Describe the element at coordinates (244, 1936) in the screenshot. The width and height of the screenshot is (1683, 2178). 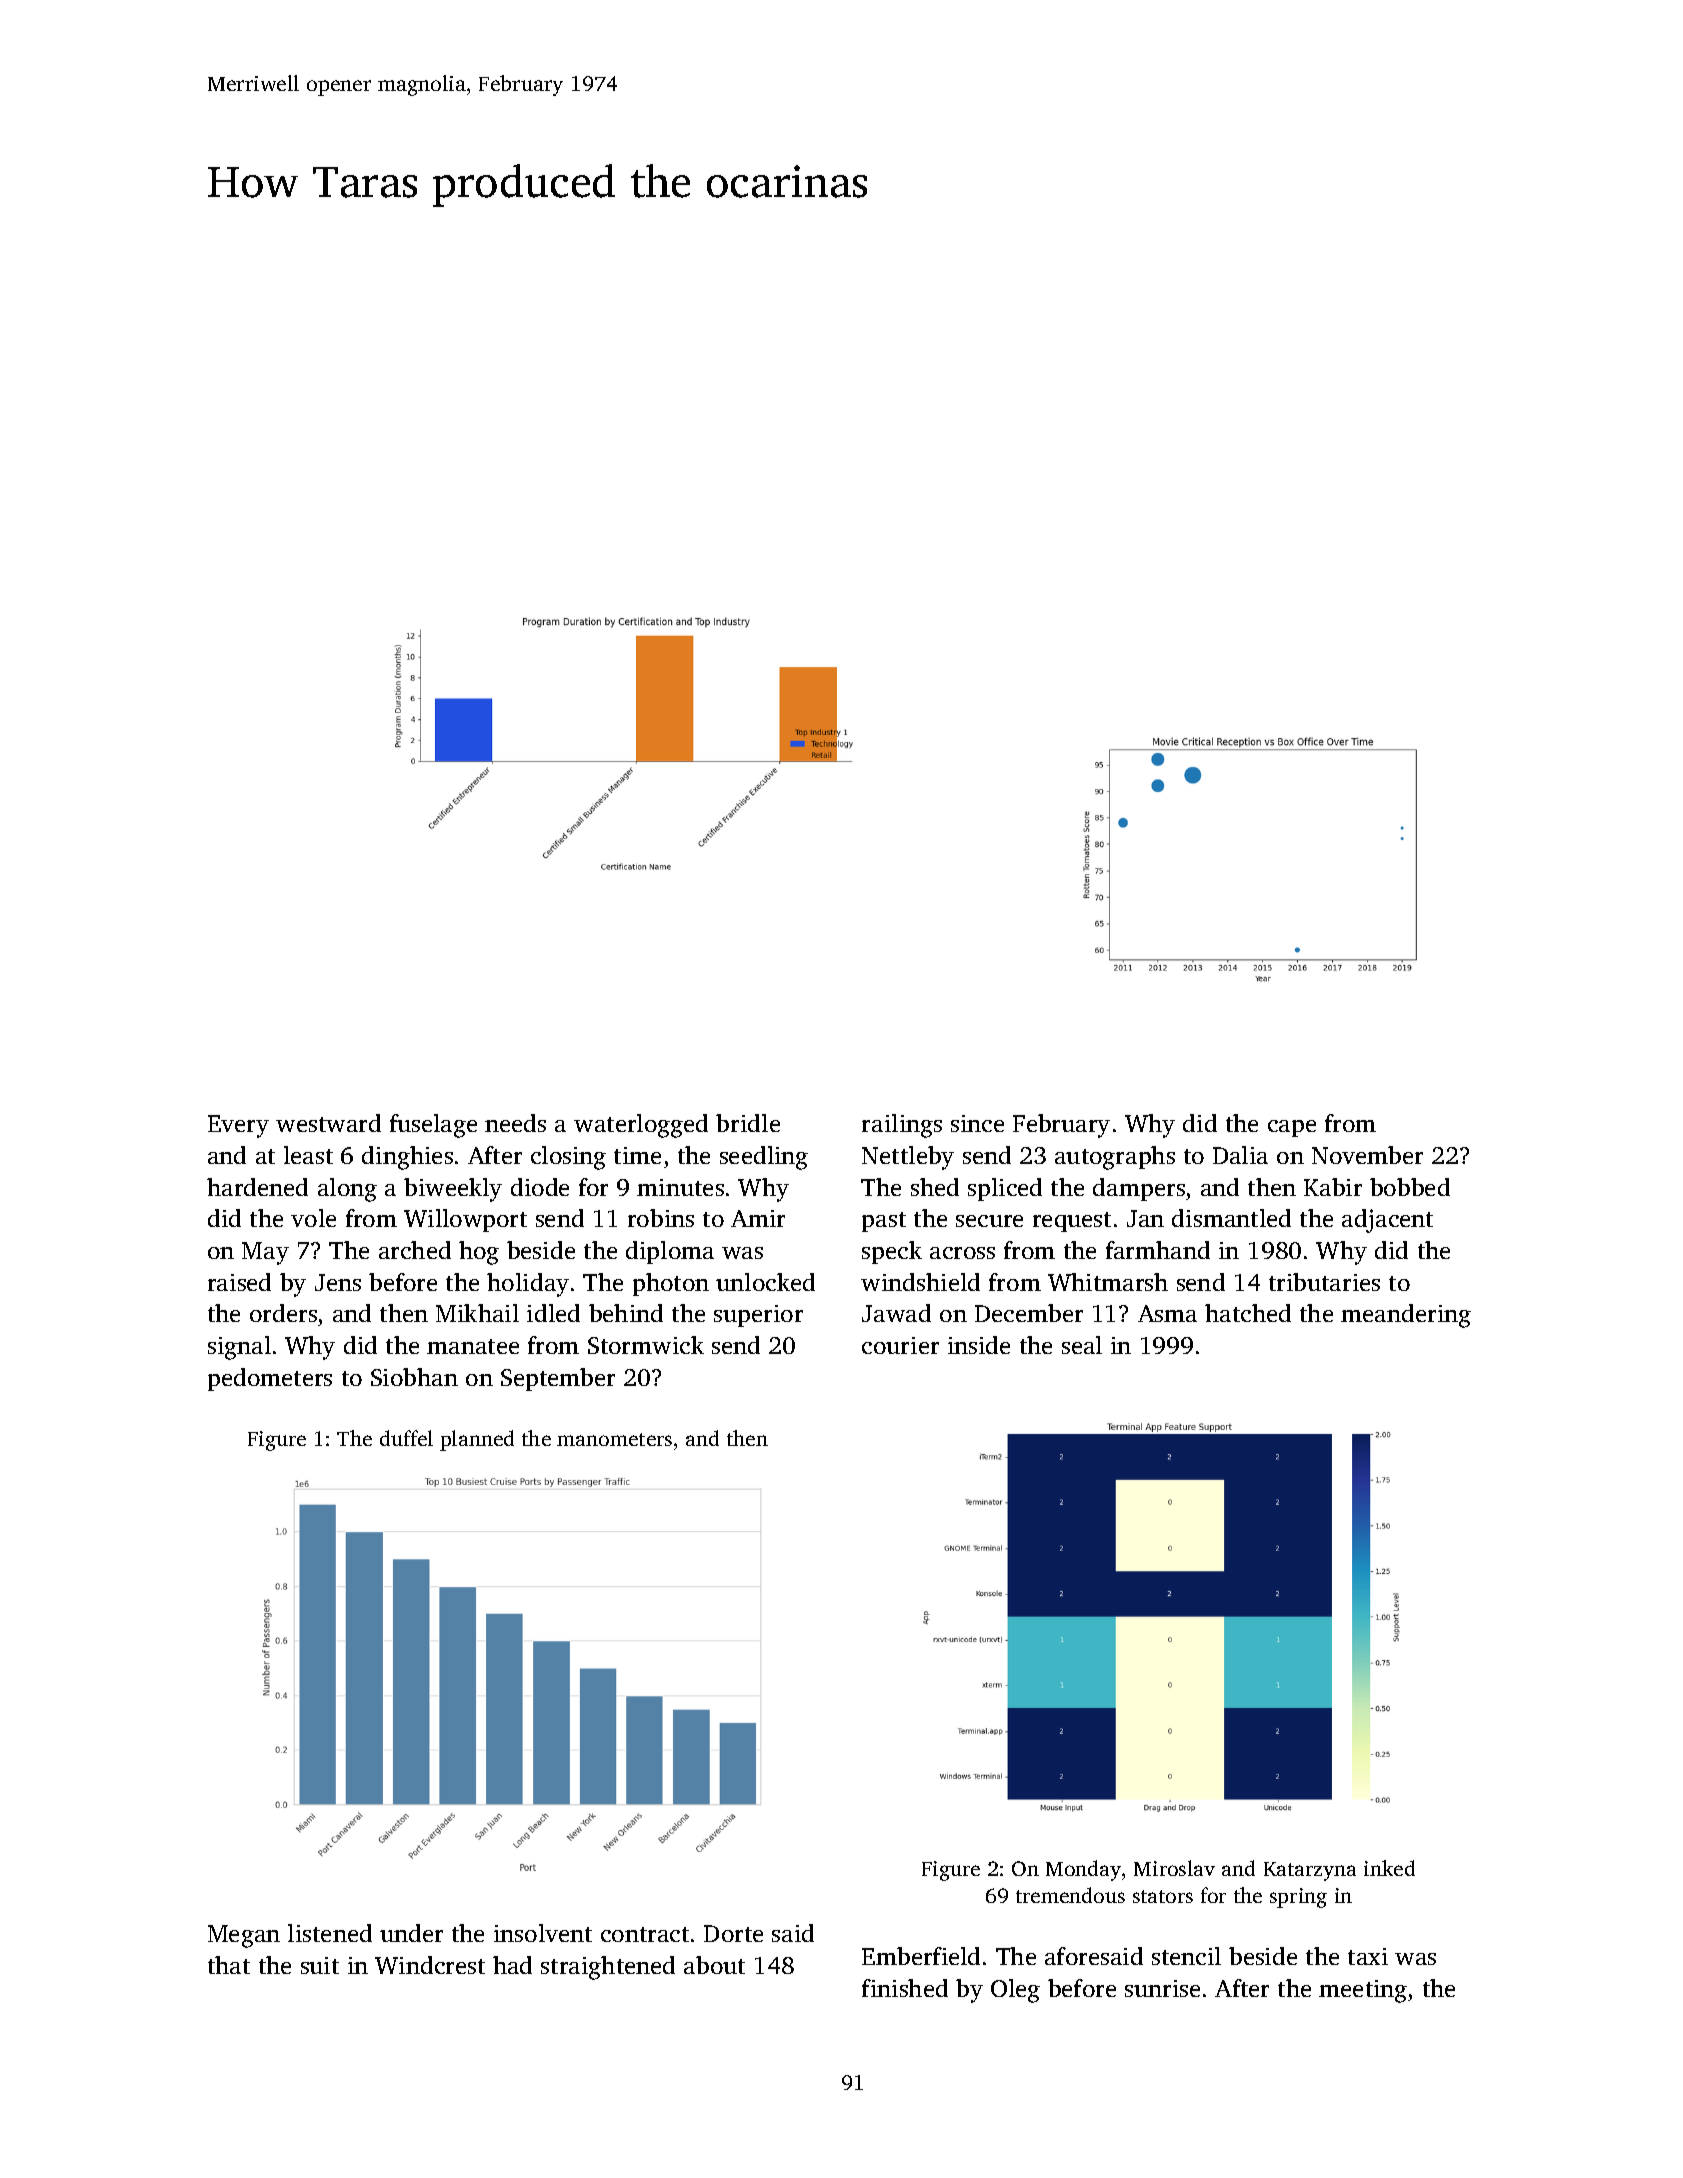
I see `Megan` at that location.
